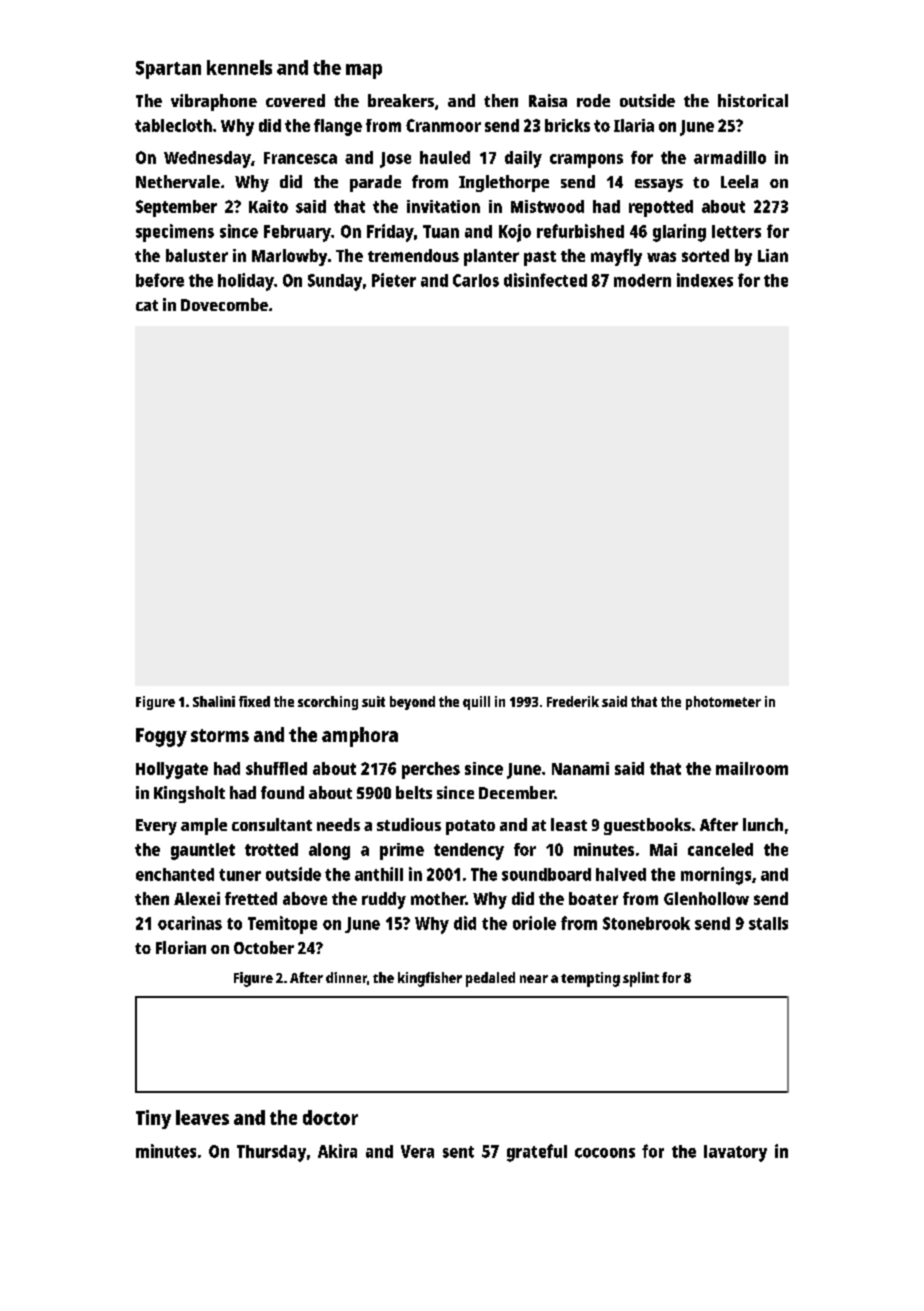 The image size is (924, 1311). I want to click on scorching, so click(328, 703).
